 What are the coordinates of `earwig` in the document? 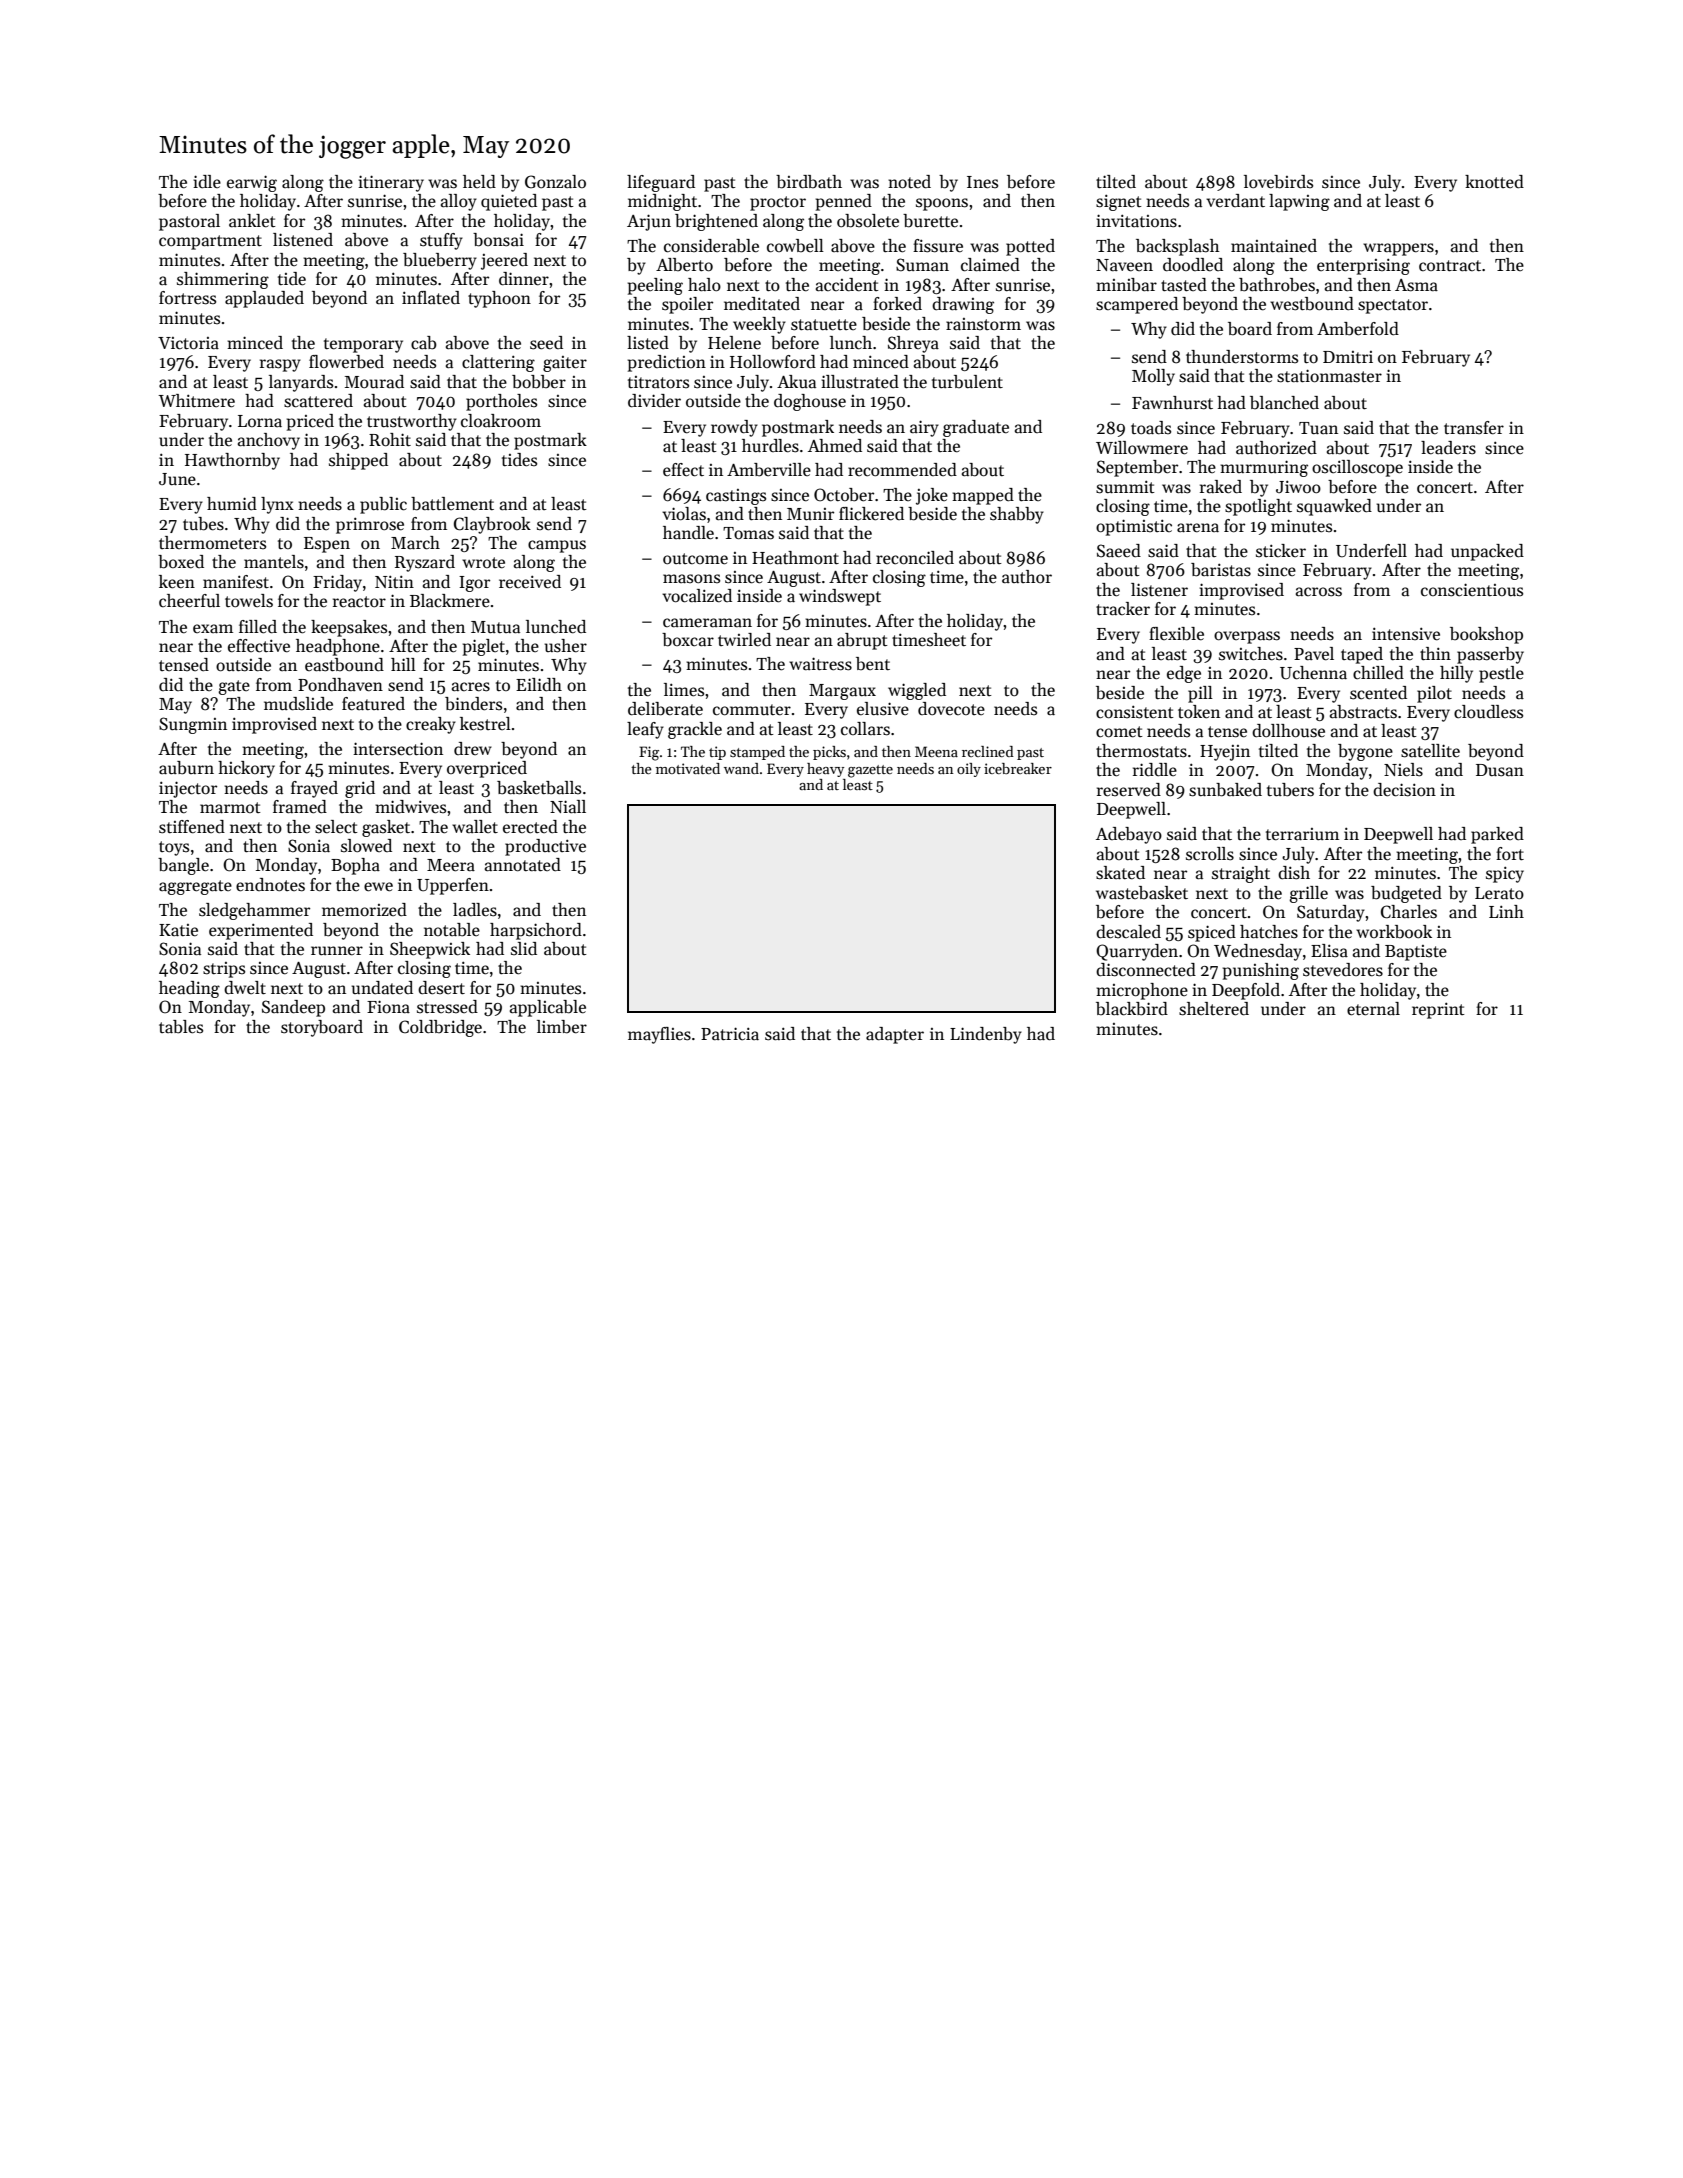 It's located at (252, 183).
